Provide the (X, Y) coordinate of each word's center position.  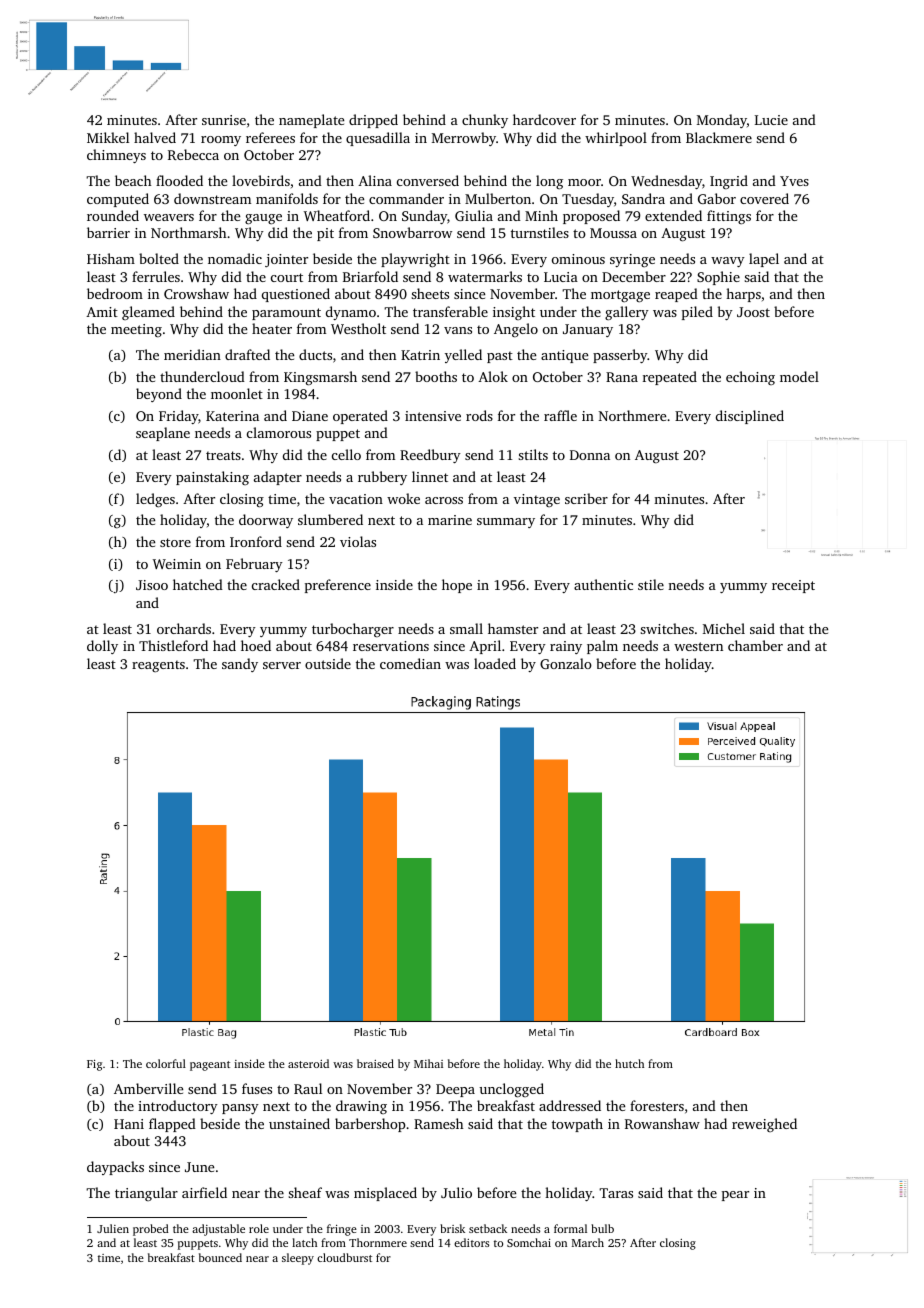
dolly (102, 647)
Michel (724, 628)
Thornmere (378, 1242)
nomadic (235, 258)
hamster (513, 628)
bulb (602, 1228)
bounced (220, 1257)
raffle (560, 415)
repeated (670, 378)
